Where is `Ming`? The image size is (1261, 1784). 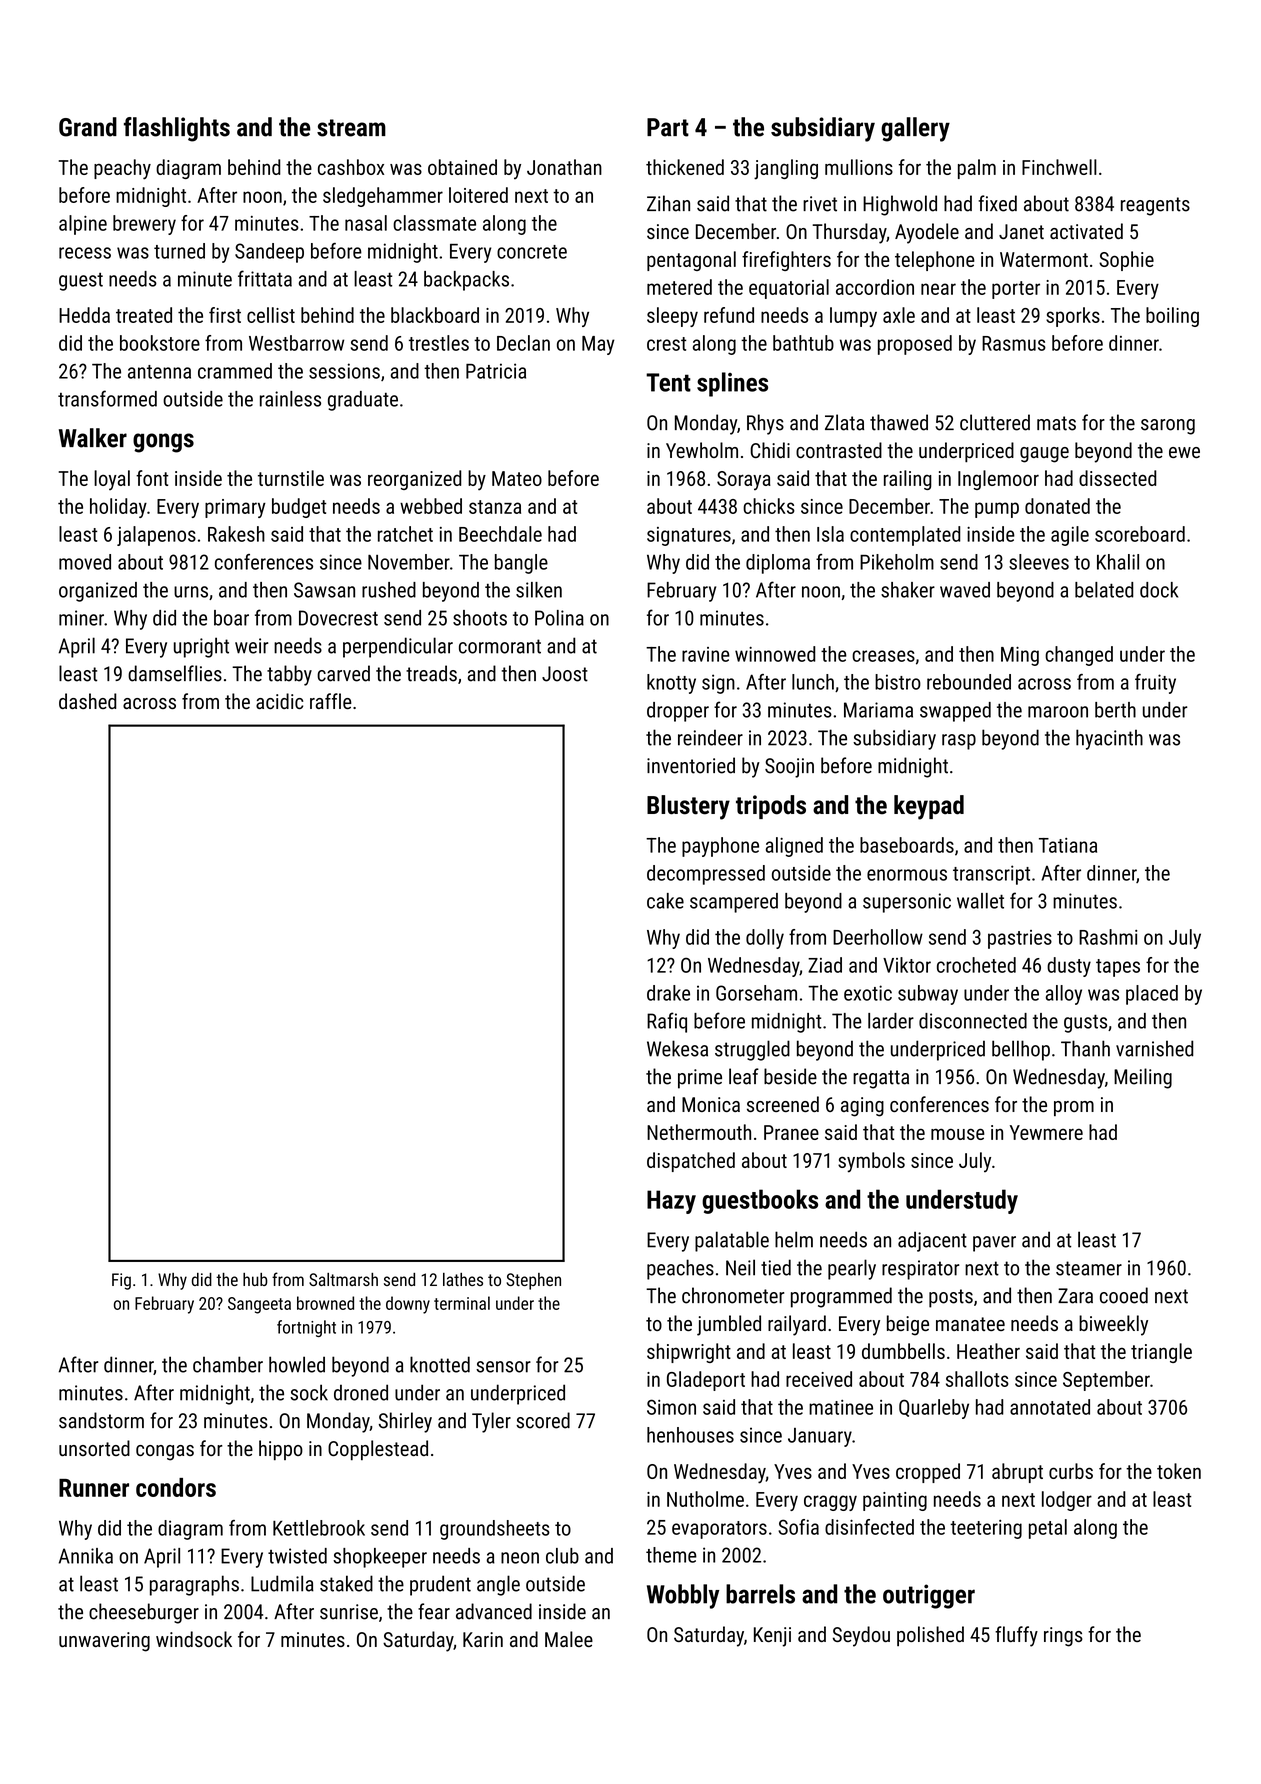 Ming is located at coordinates (1020, 656).
